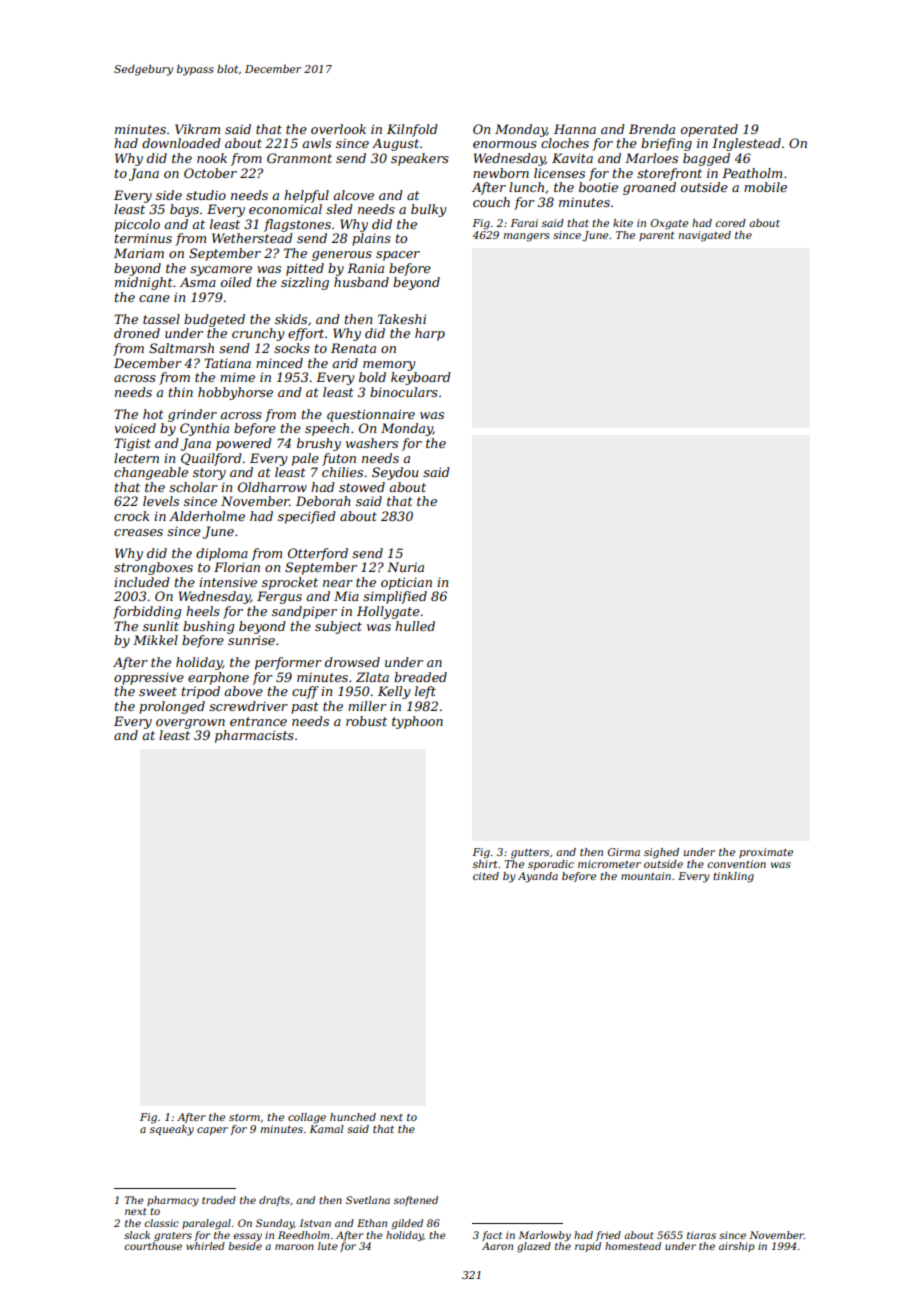  I want to click on Vikram, so click(197, 129).
